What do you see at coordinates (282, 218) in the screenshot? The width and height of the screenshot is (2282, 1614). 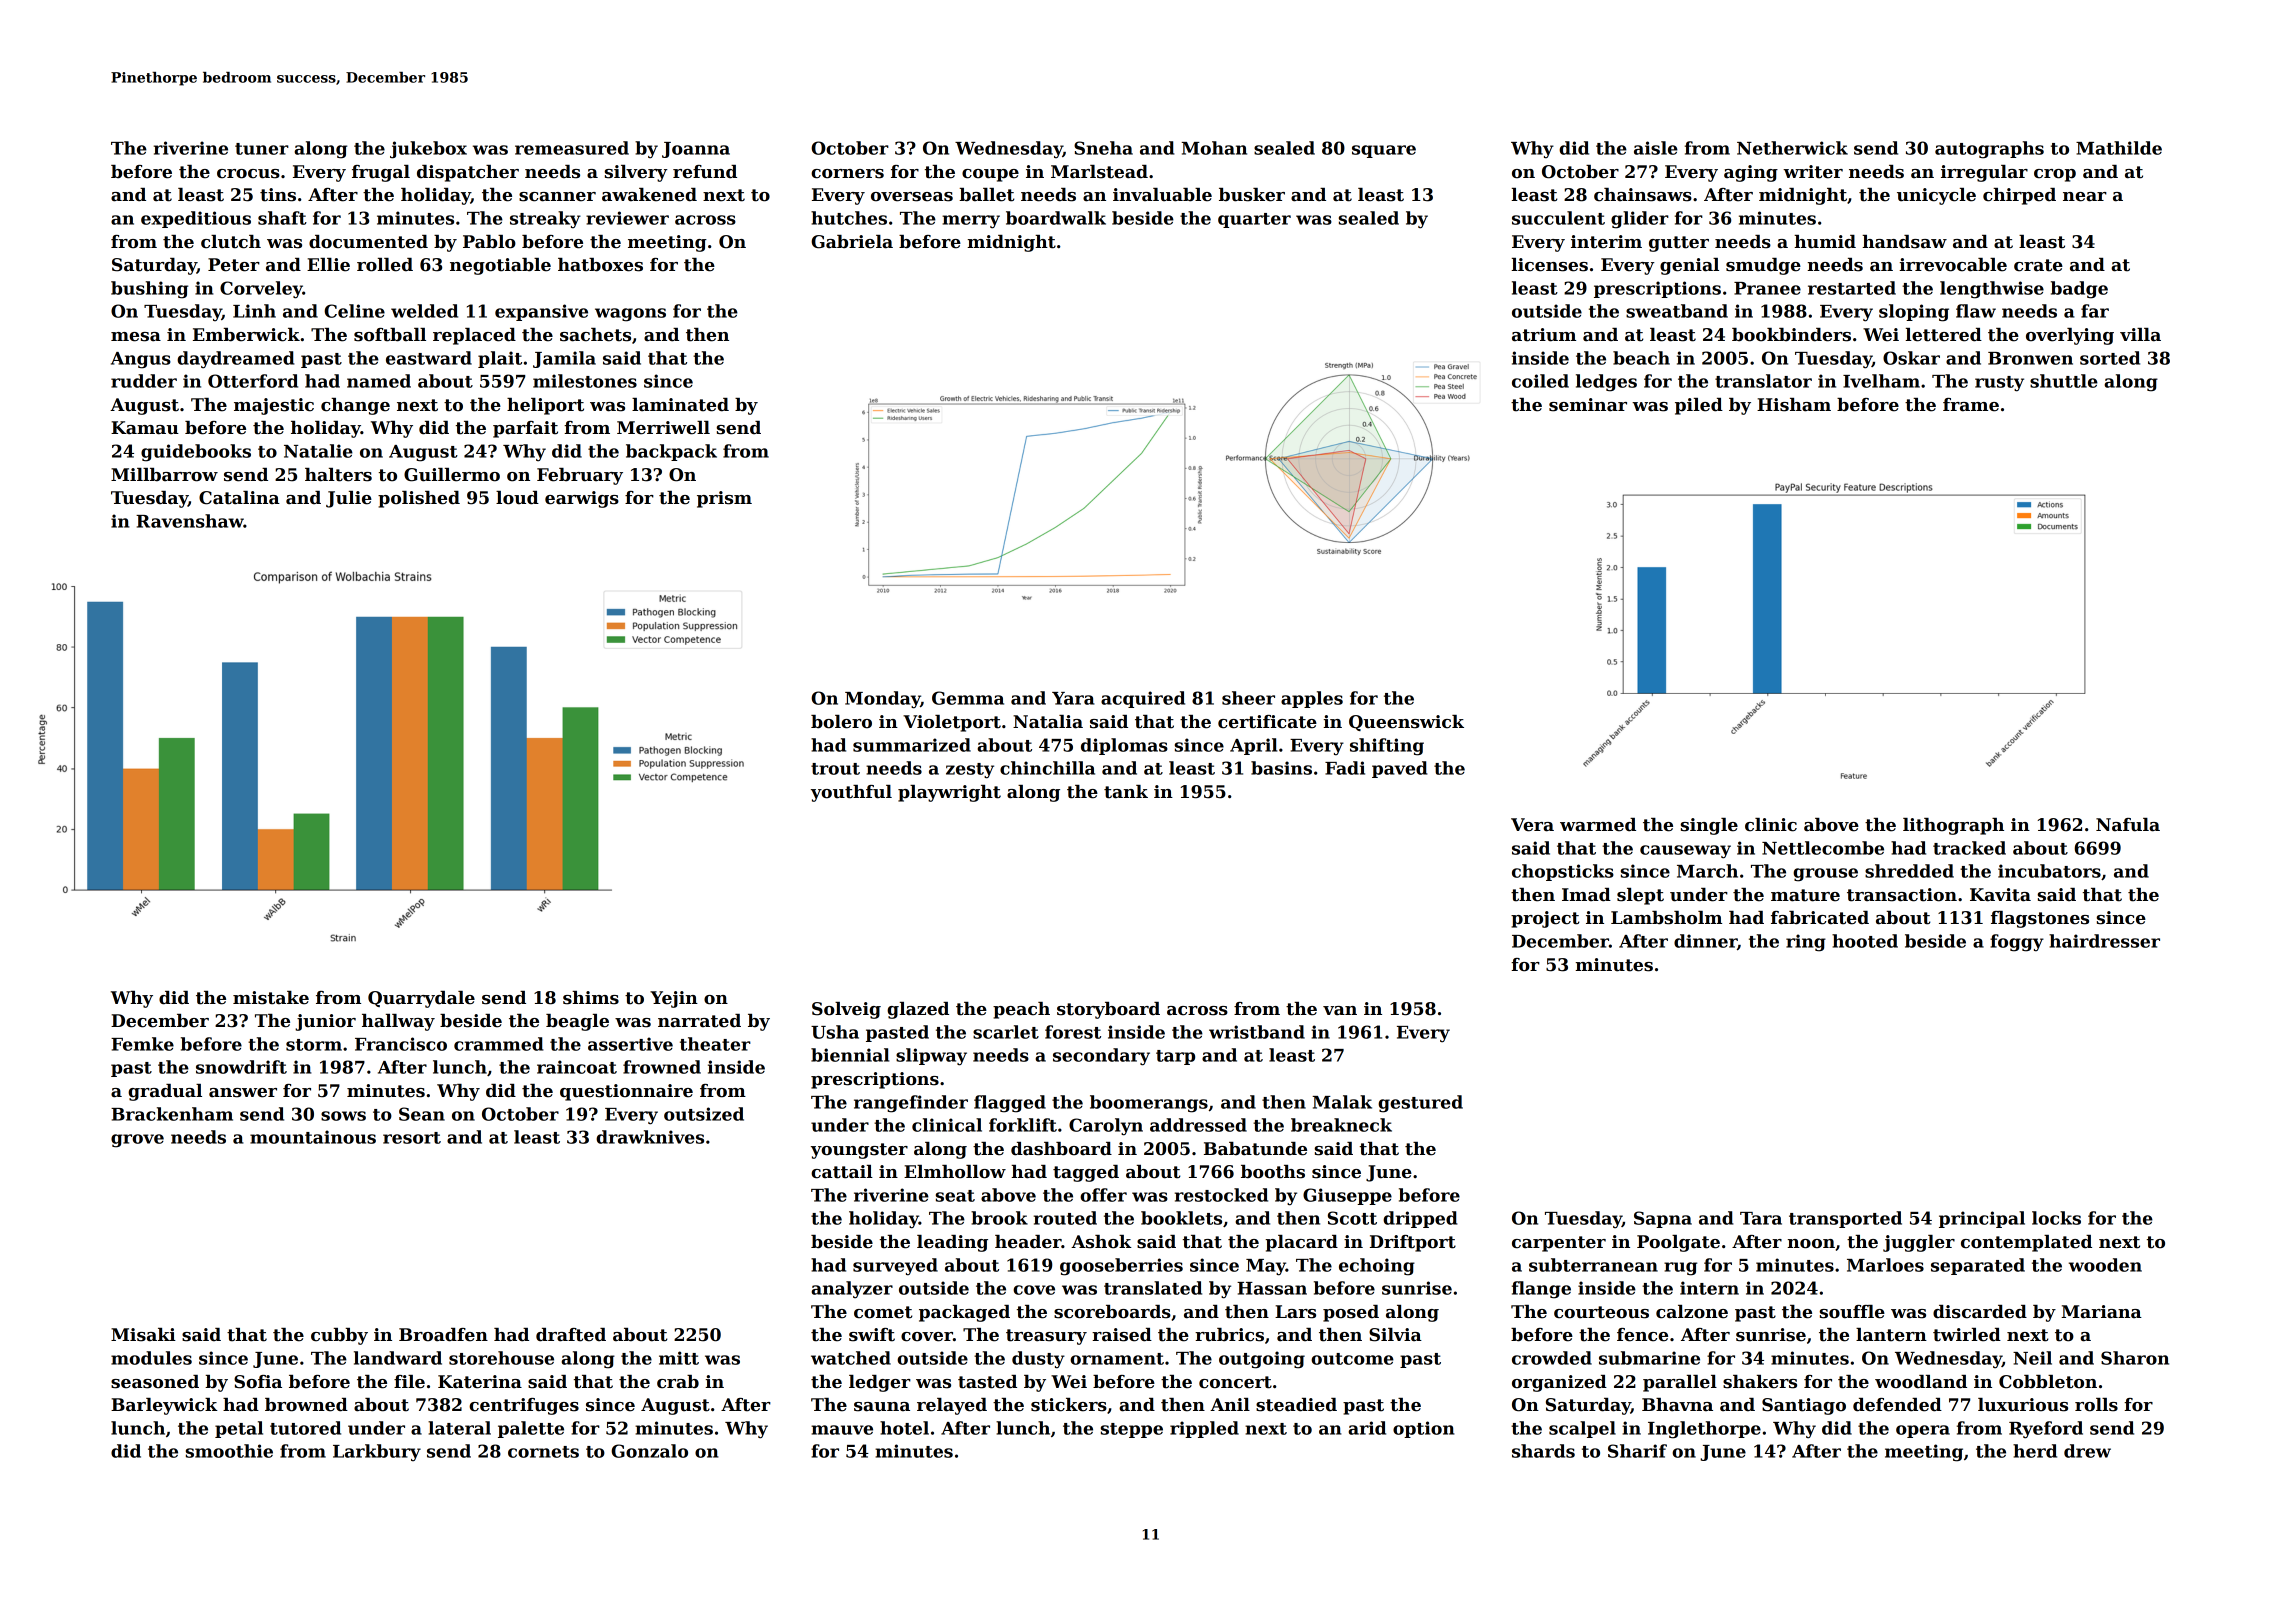 I see `shaft` at bounding box center [282, 218].
